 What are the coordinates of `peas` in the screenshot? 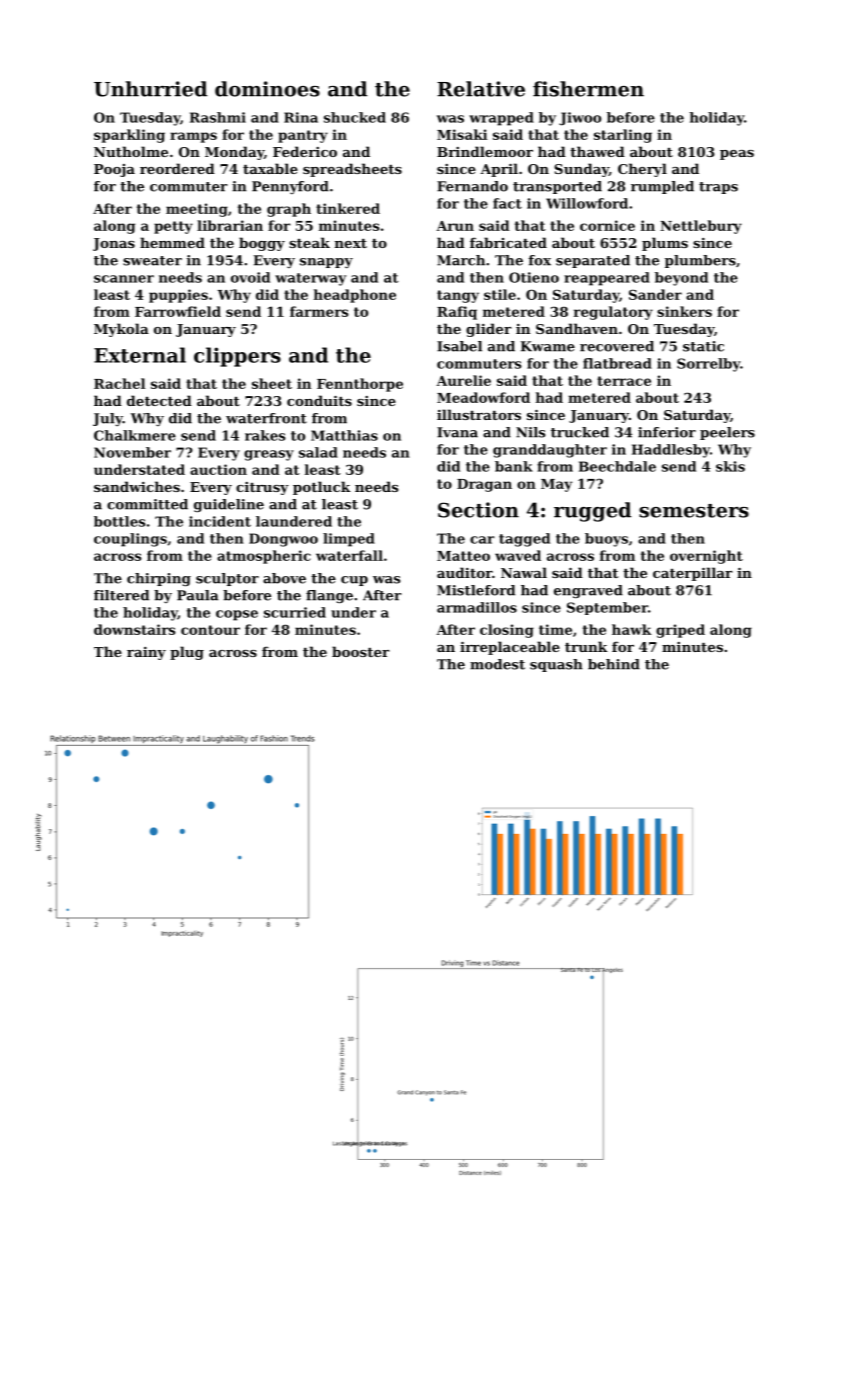 It's located at (737, 155).
